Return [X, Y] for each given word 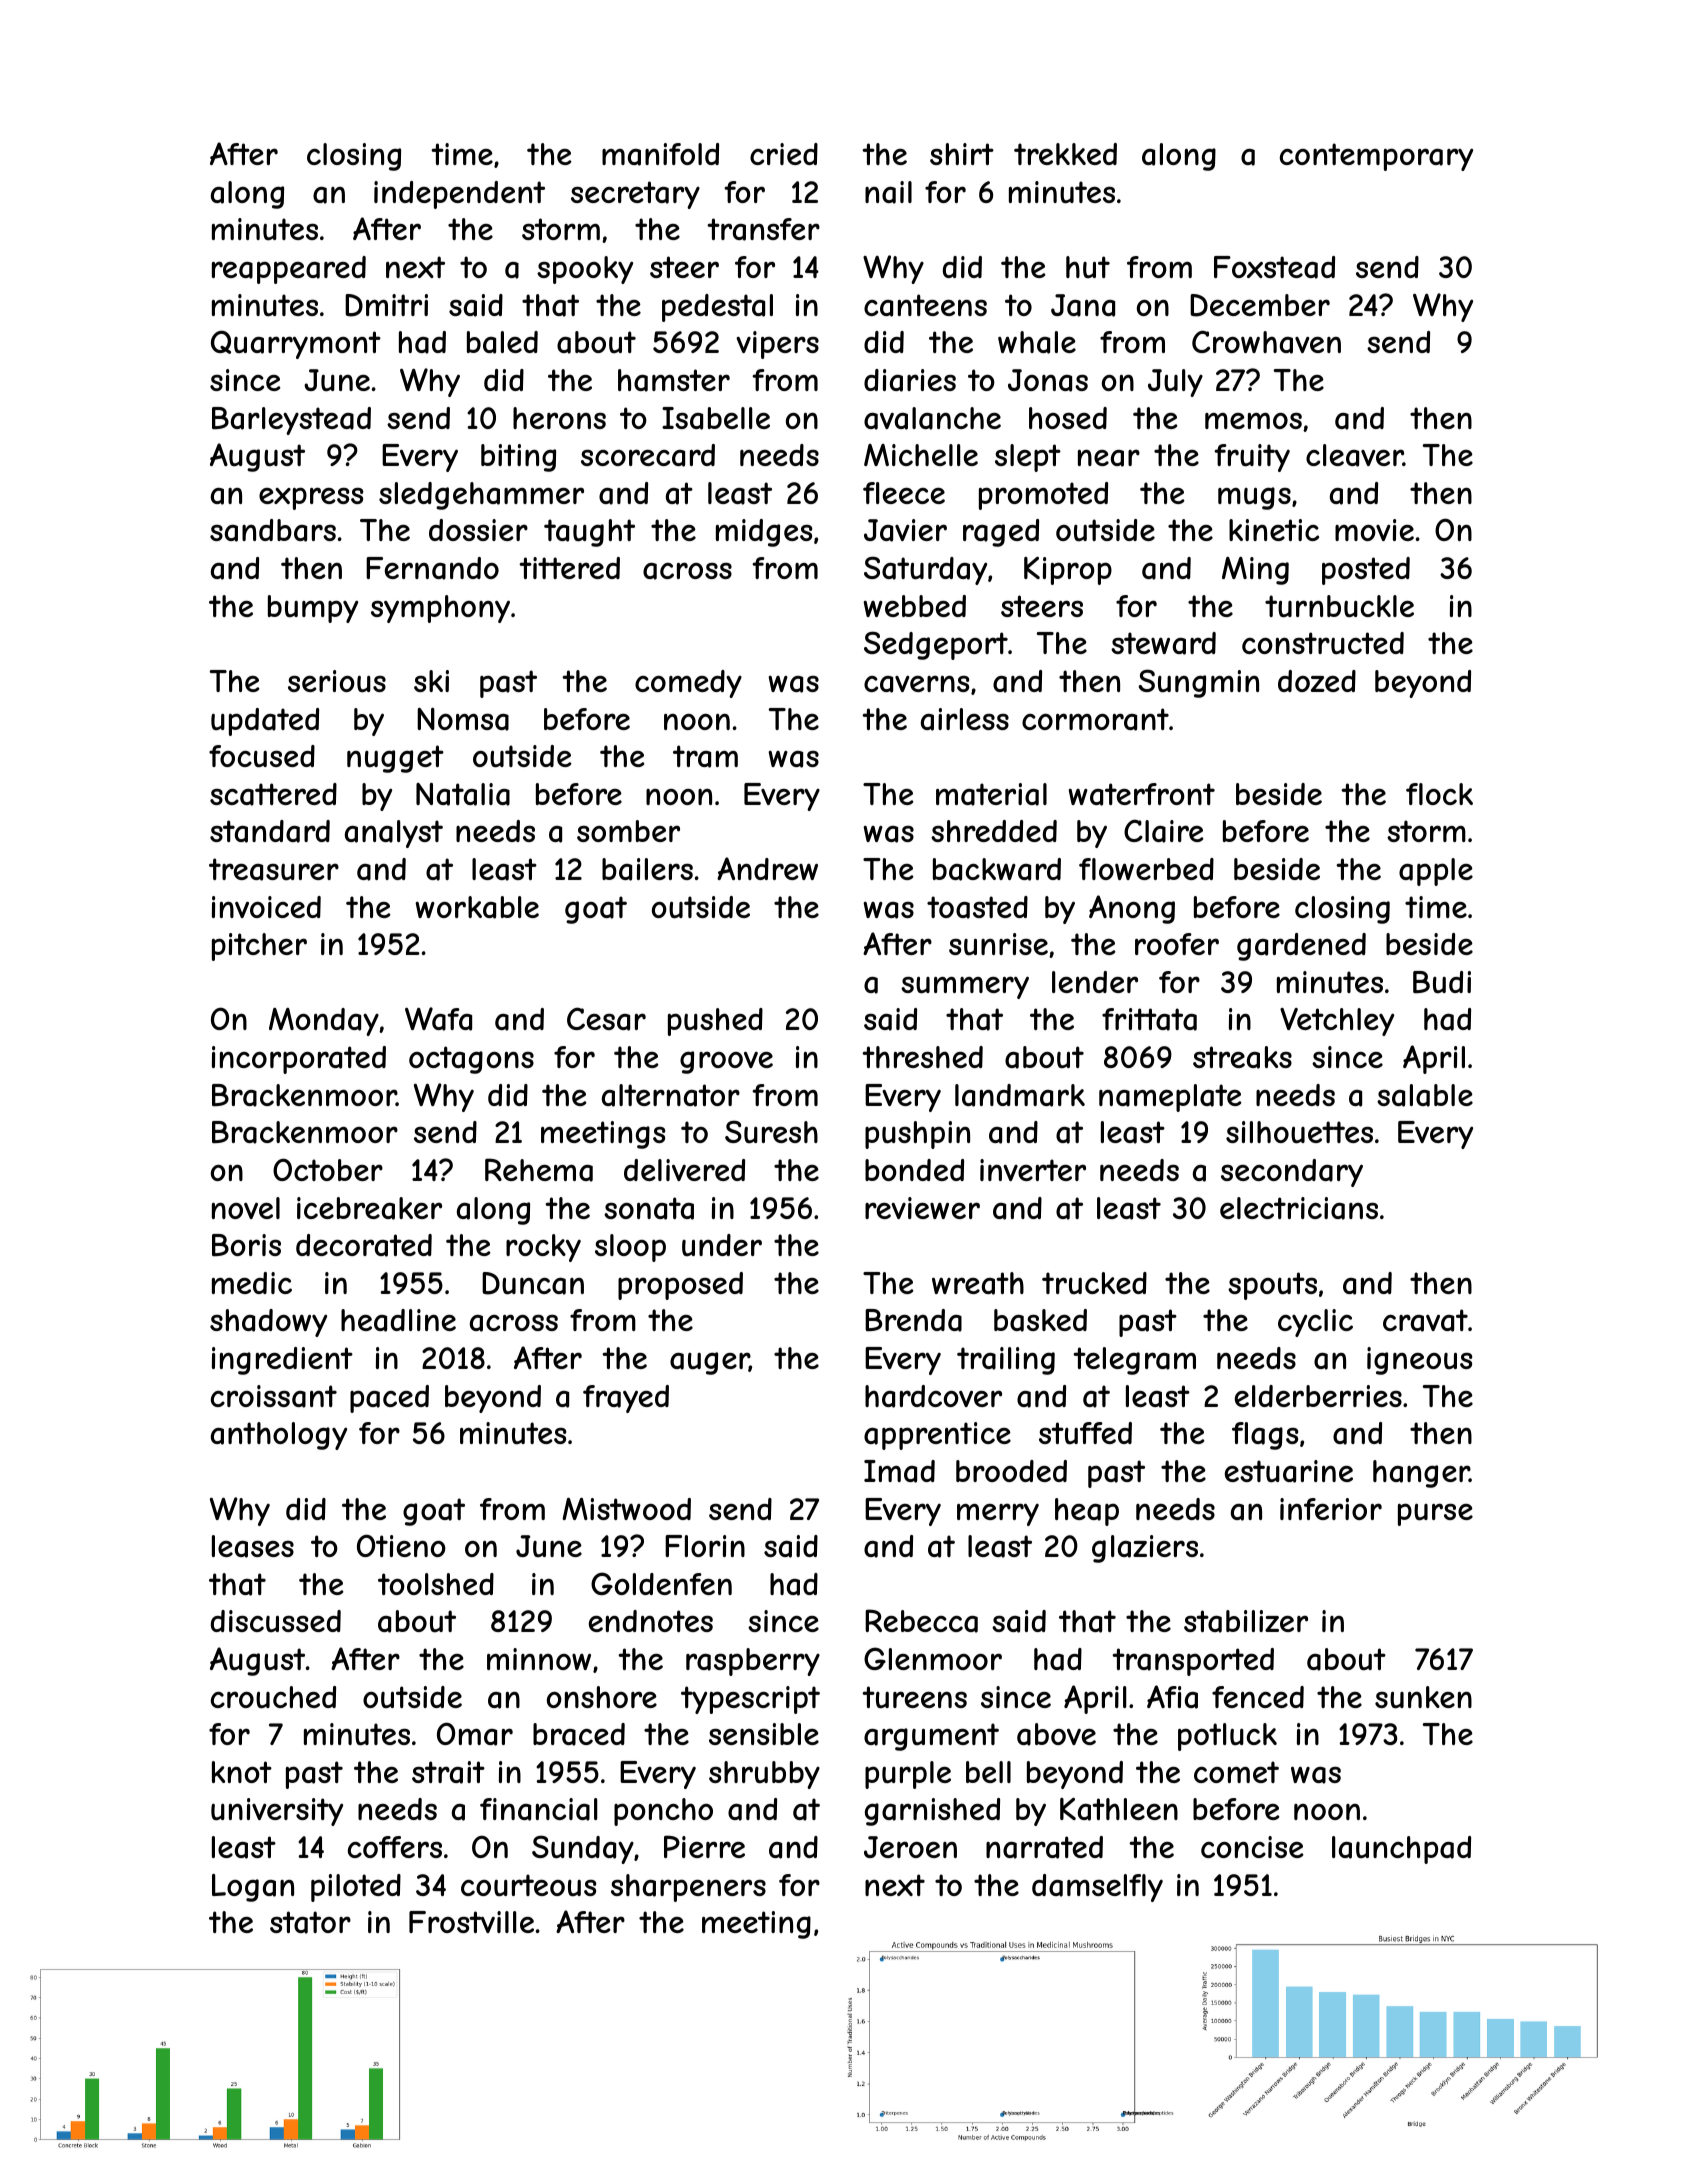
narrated [1044, 1847]
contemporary [1376, 157]
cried [784, 154]
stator [310, 1922]
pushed [715, 1022]
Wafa [438, 1019]
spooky [585, 270]
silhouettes [1299, 1132]
